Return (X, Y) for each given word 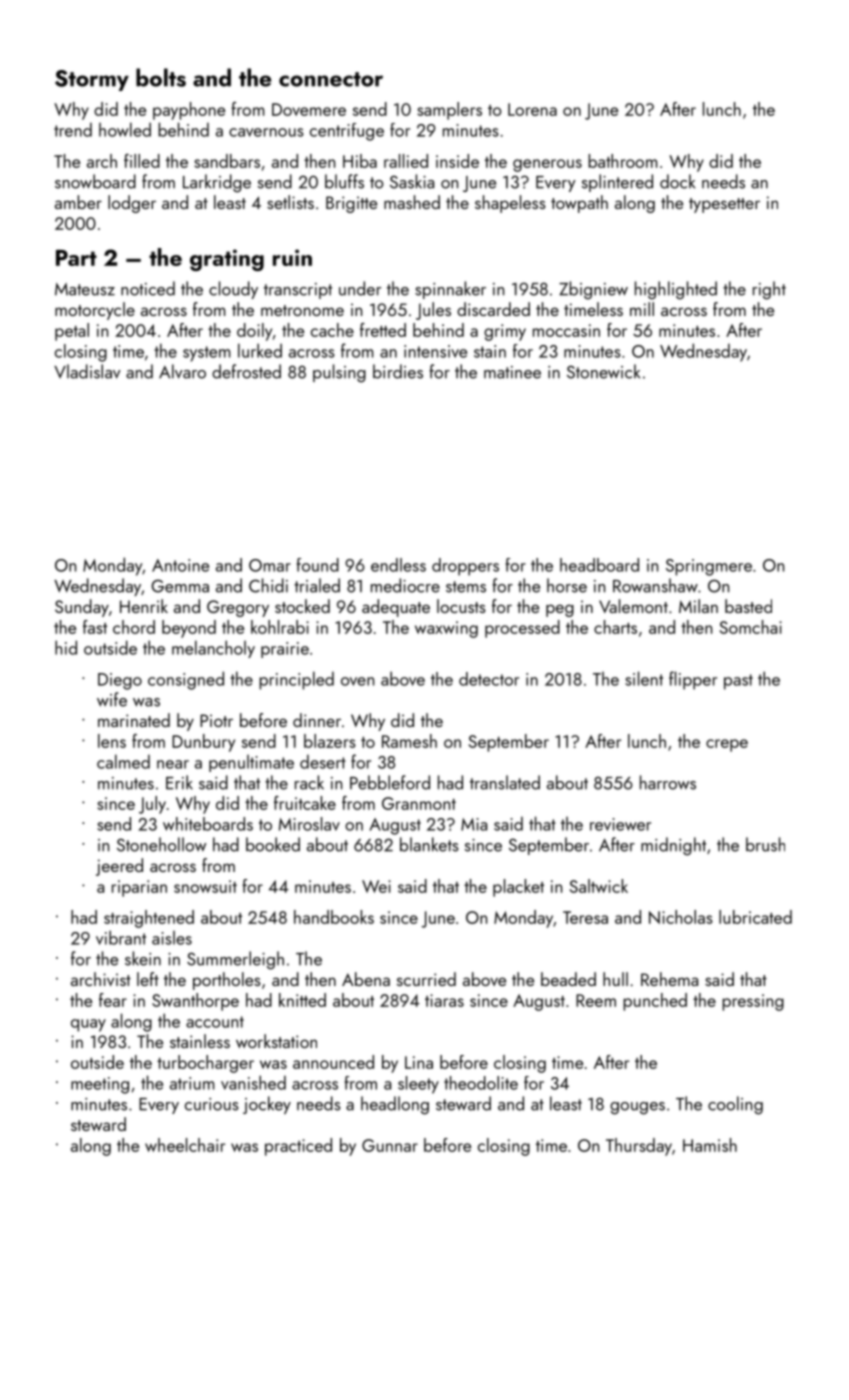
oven (357, 681)
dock (677, 181)
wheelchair (185, 1145)
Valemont (633, 606)
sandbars (227, 161)
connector (331, 79)
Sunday (82, 608)
